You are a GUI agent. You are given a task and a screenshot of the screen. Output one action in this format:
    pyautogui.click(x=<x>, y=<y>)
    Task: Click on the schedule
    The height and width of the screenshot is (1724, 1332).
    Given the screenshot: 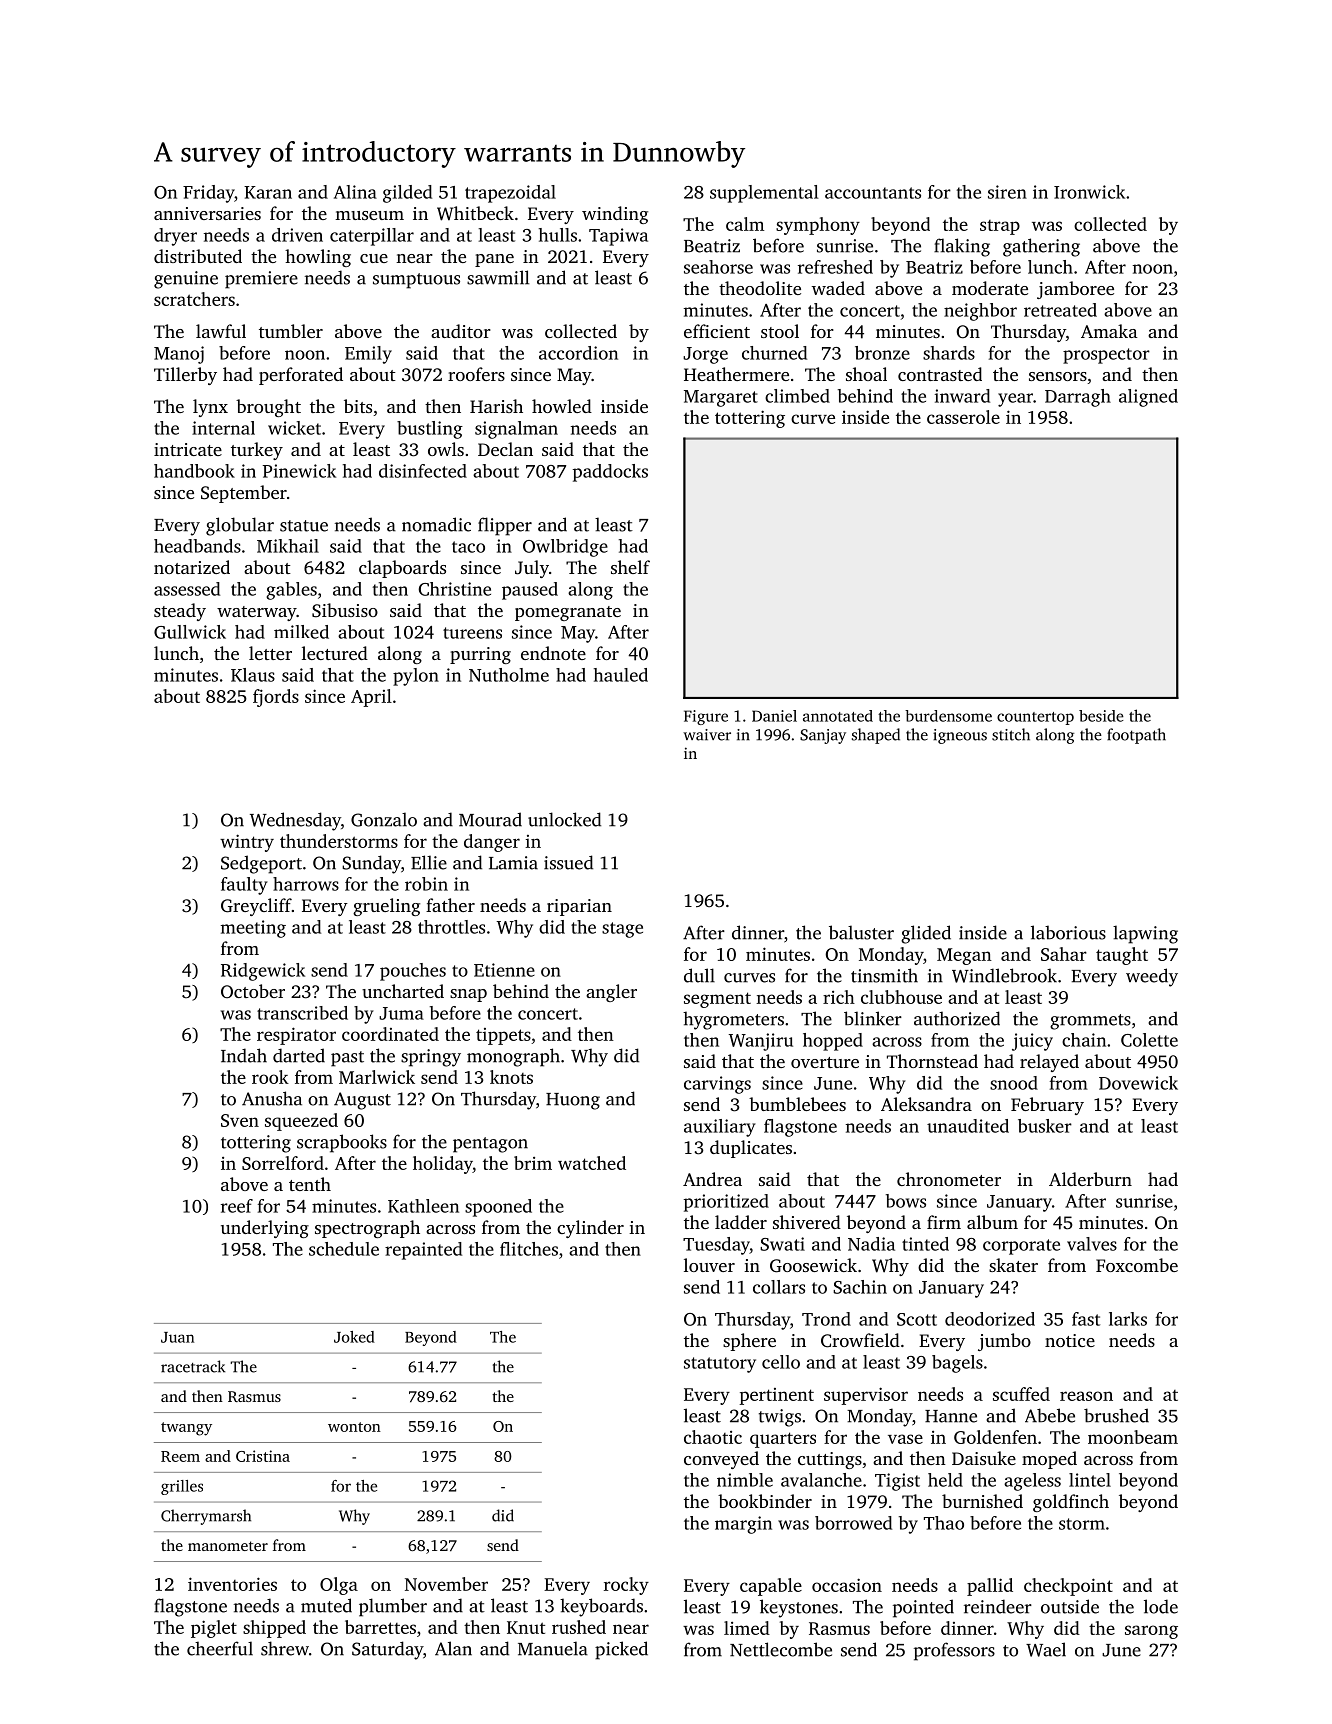 What is the action you would take?
    pyautogui.click(x=344, y=1249)
